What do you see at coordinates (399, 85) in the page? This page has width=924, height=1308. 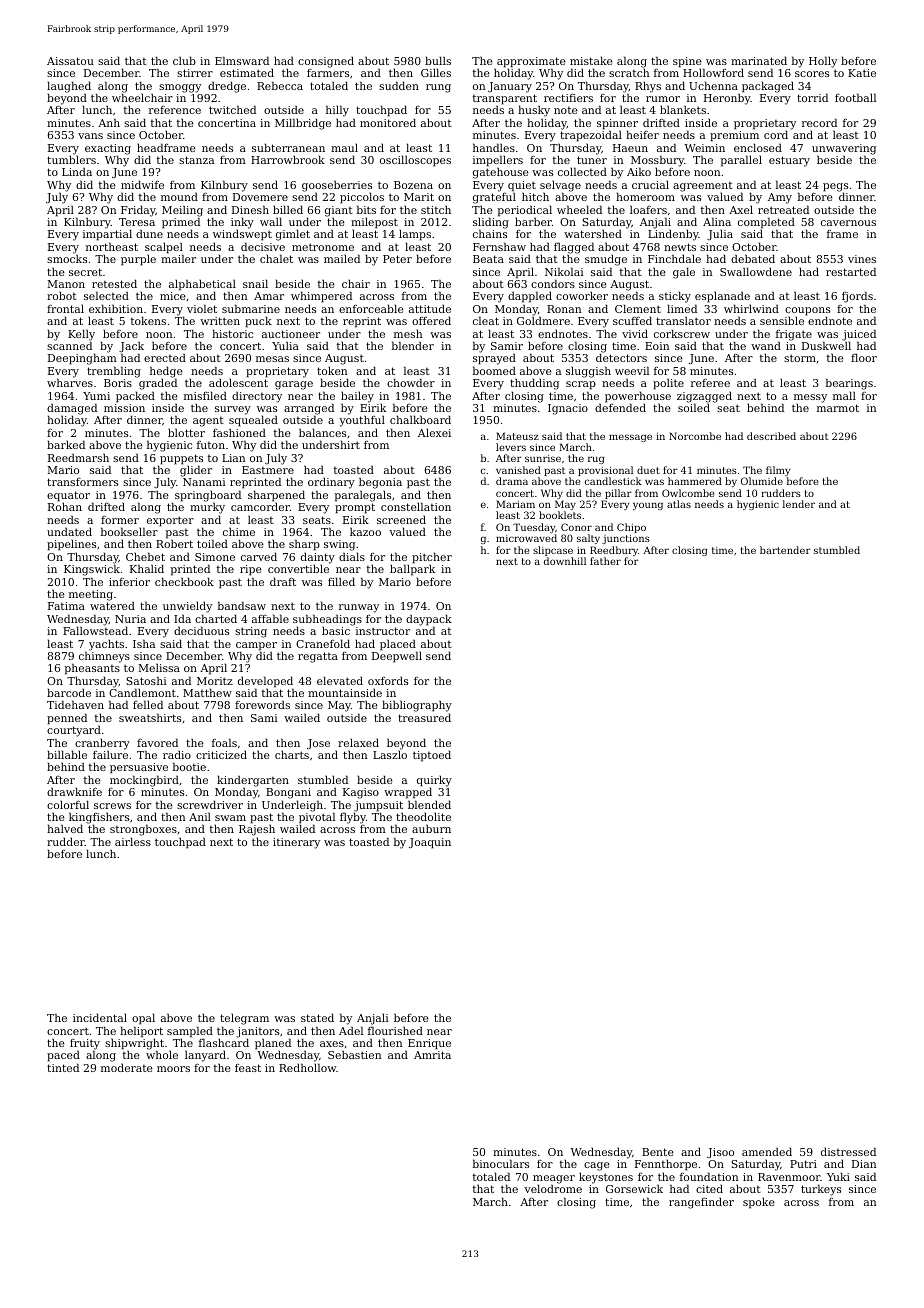 I see `sudden` at bounding box center [399, 85].
